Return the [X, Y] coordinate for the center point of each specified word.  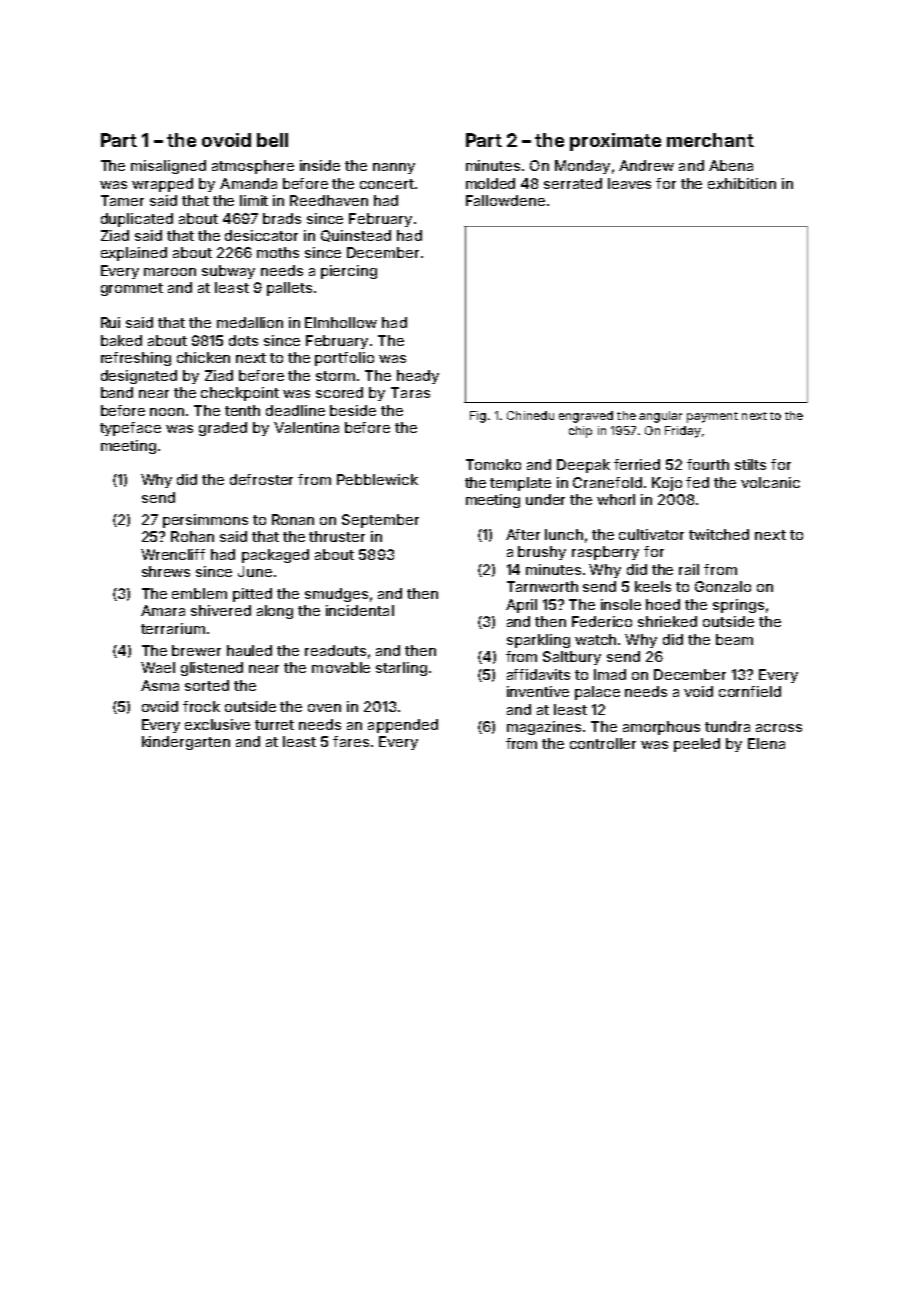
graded [223, 429]
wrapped [162, 185]
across [779, 728]
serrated [573, 183]
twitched [719, 534]
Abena [731, 165]
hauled [249, 650]
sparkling [538, 641]
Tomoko [493, 464]
